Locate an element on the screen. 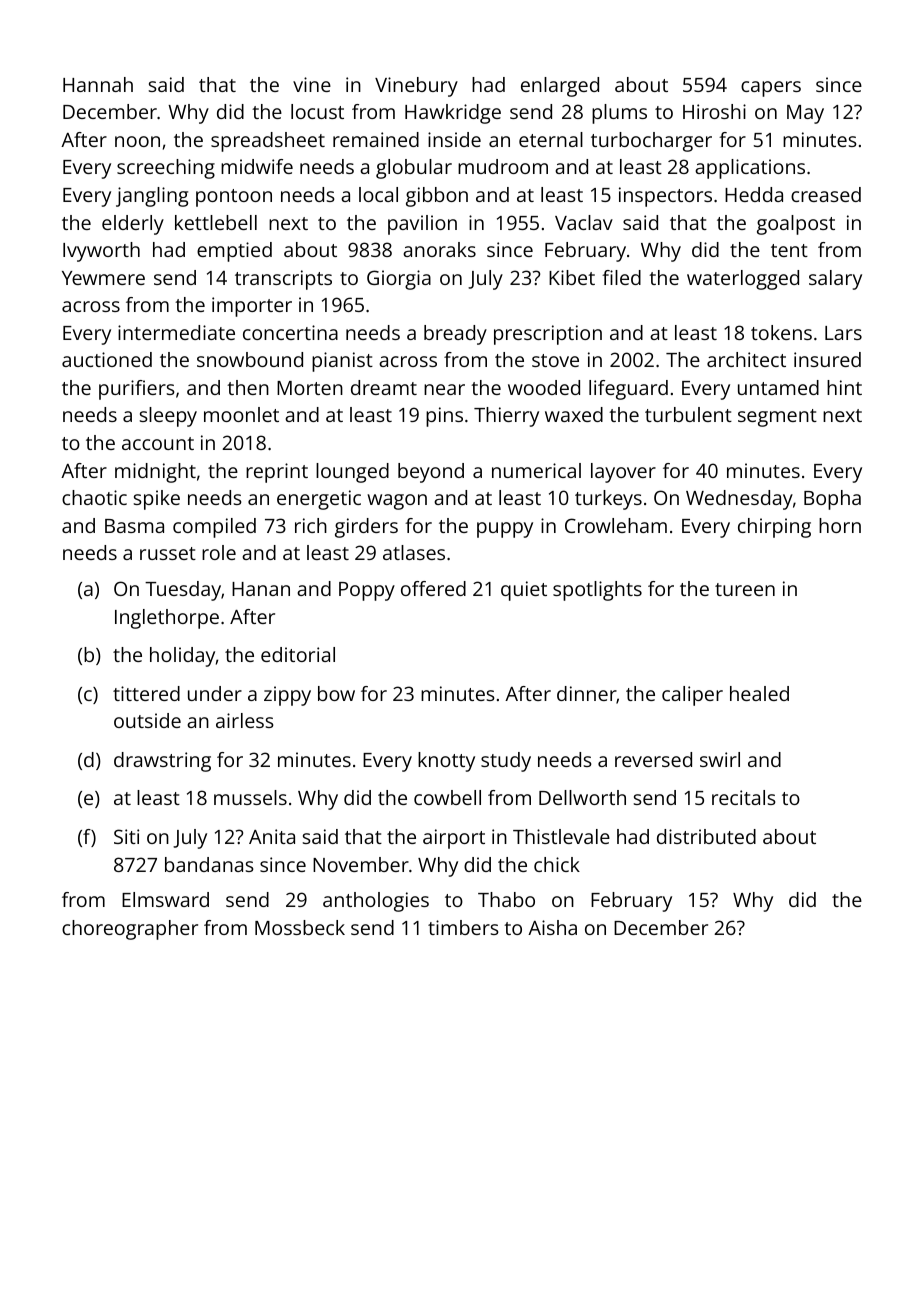 This screenshot has height=1311, width=924. recitals is located at coordinates (744, 797).
